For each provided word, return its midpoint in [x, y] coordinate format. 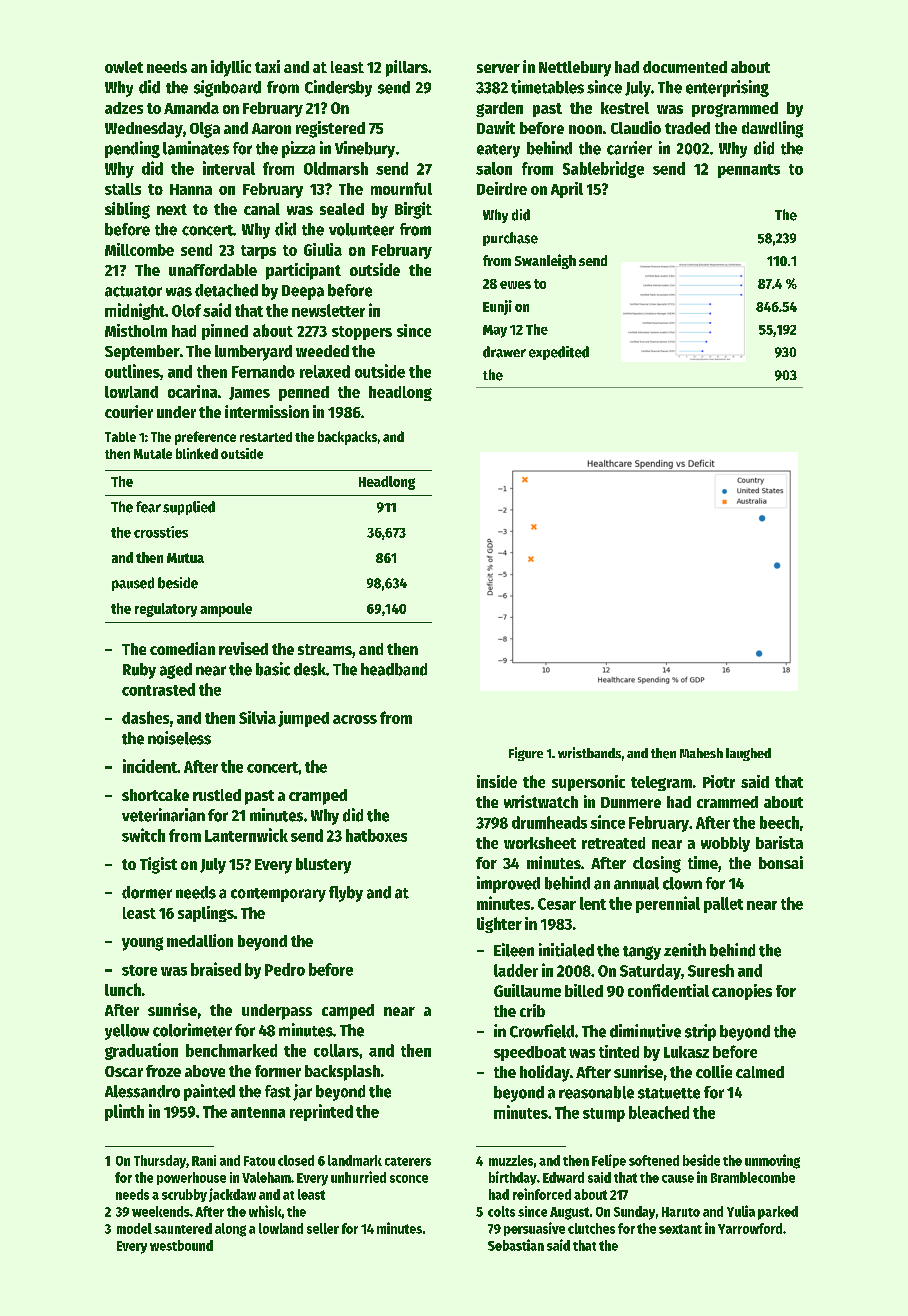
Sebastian [516, 1245]
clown [682, 883]
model [134, 1228]
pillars [407, 68]
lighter [499, 925]
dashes [145, 717]
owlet [124, 67]
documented [685, 67]
